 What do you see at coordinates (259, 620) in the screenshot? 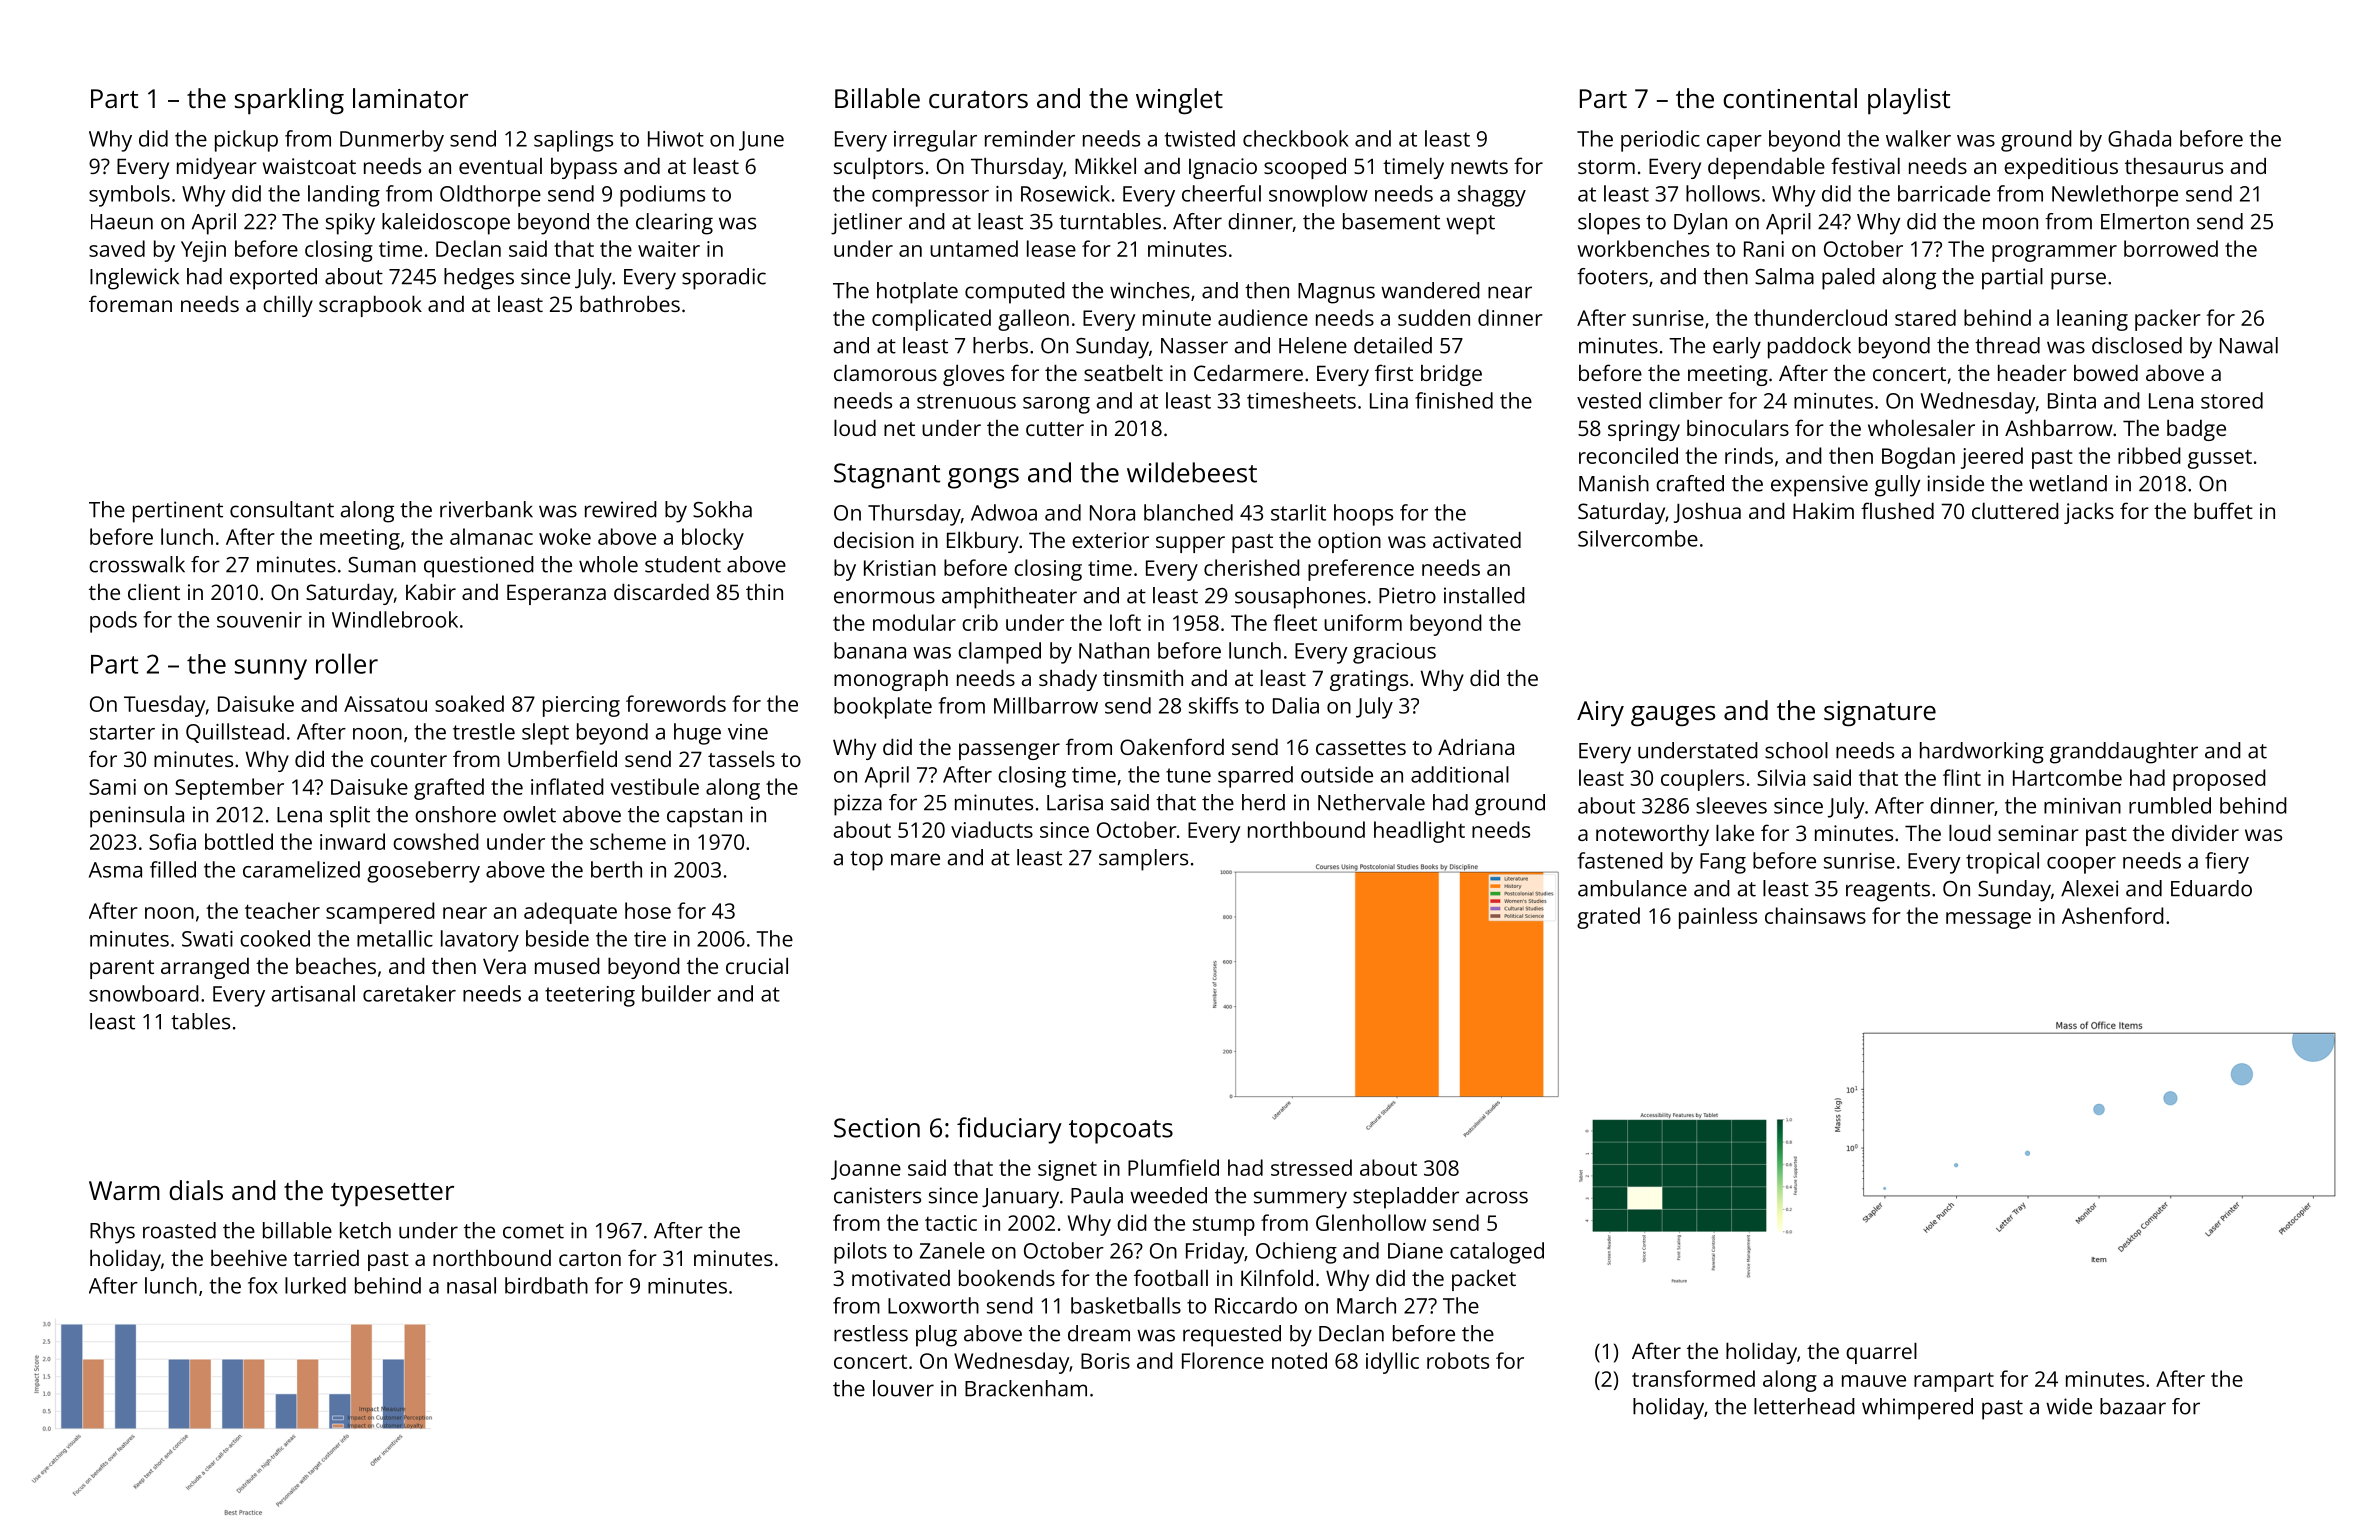
I see `souvenir` at bounding box center [259, 620].
